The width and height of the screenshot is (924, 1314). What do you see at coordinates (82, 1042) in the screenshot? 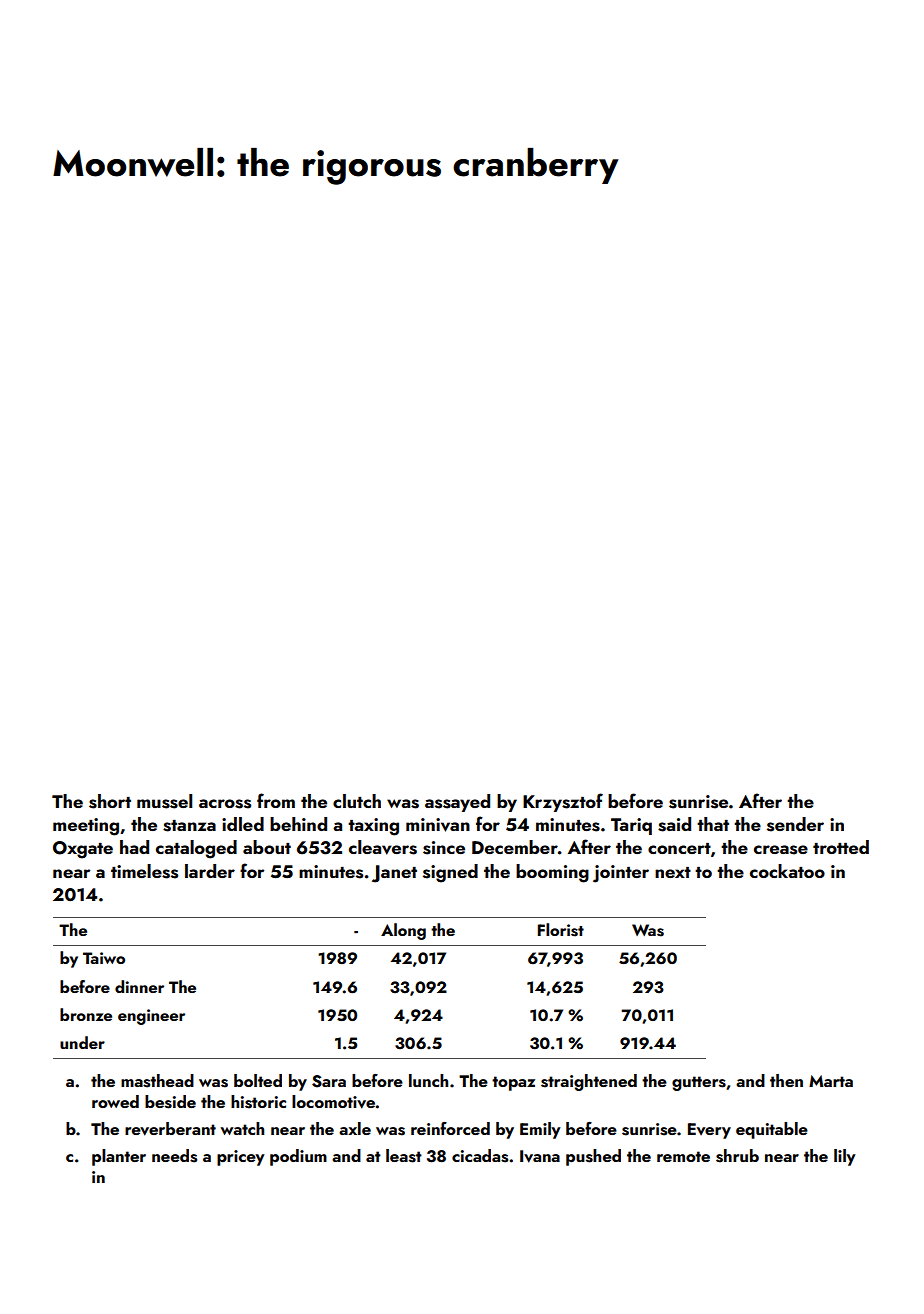
I see `under` at bounding box center [82, 1042].
